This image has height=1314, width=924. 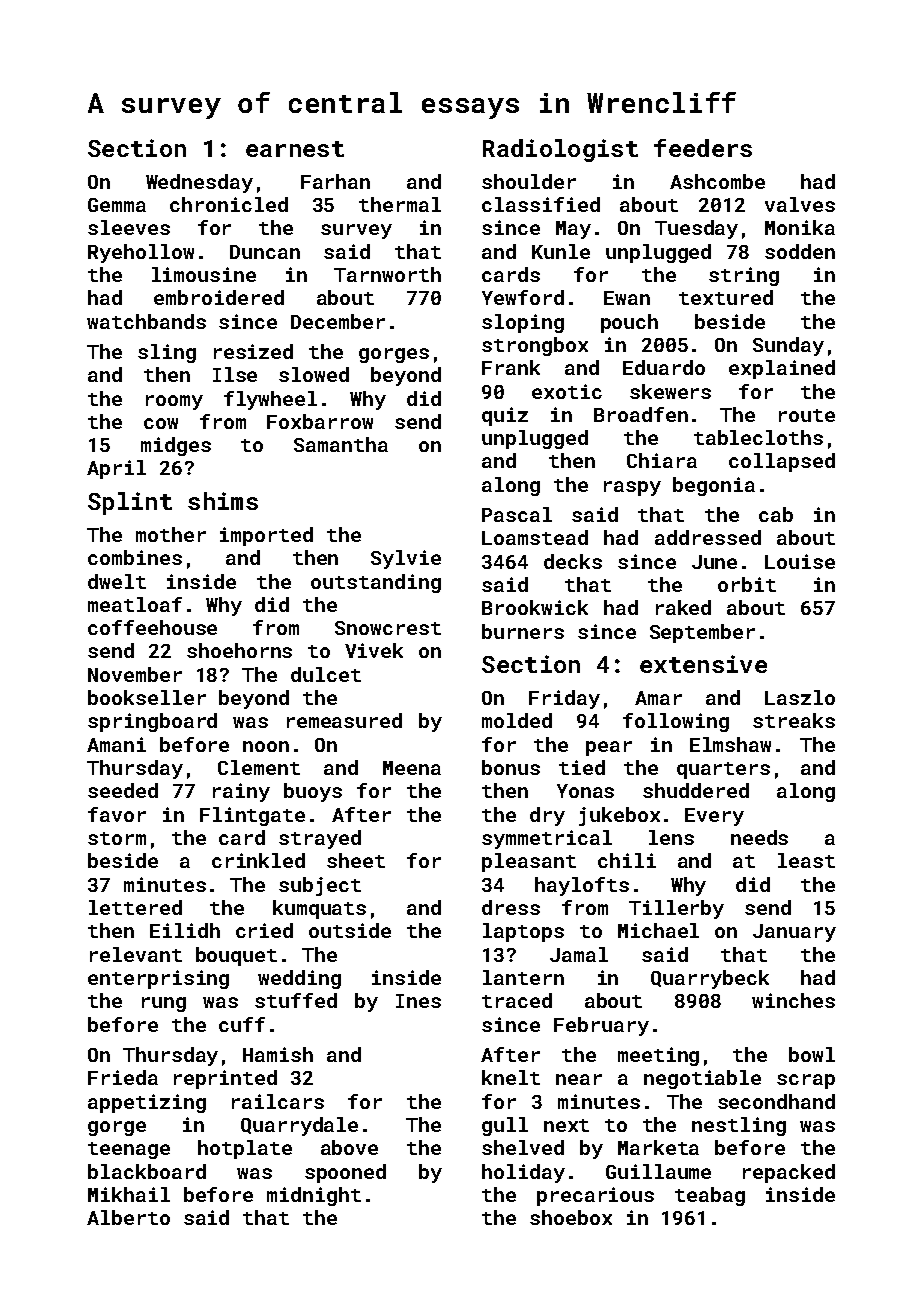 I want to click on tablecloths, so click(x=758, y=437).
